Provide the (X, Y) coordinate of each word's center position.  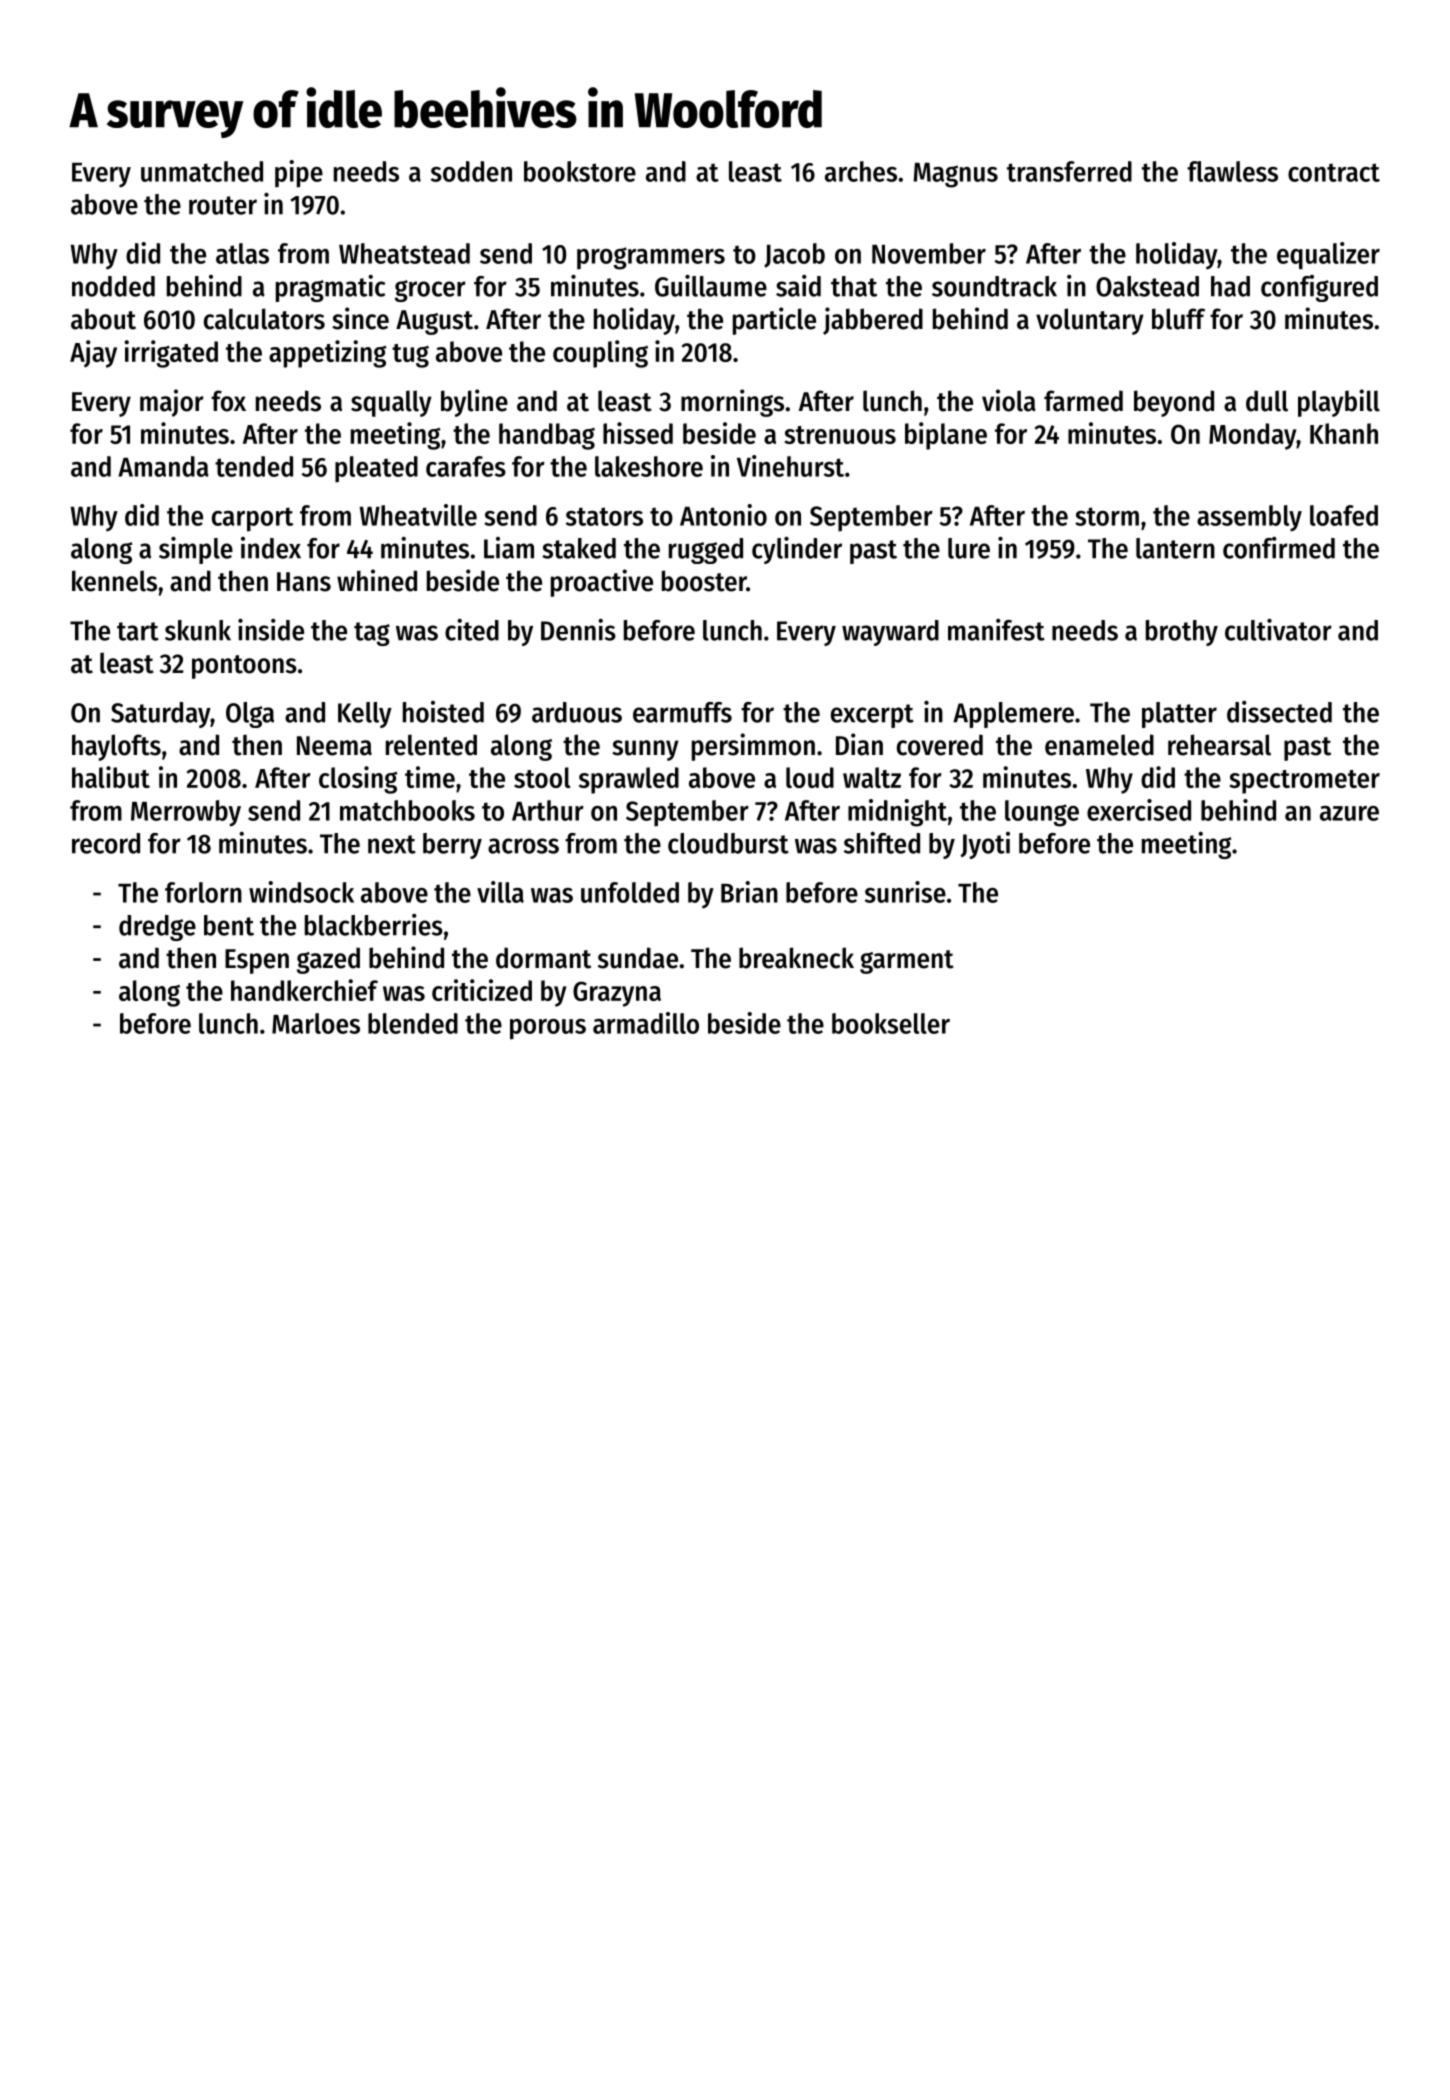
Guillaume (711, 286)
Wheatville (418, 515)
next (392, 844)
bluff (1178, 319)
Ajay (93, 354)
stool (542, 777)
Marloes (316, 1023)
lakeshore (649, 466)
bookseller (891, 1023)
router (223, 205)
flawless (1232, 171)
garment (907, 962)
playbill (1339, 403)
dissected (1279, 712)
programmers (651, 258)
